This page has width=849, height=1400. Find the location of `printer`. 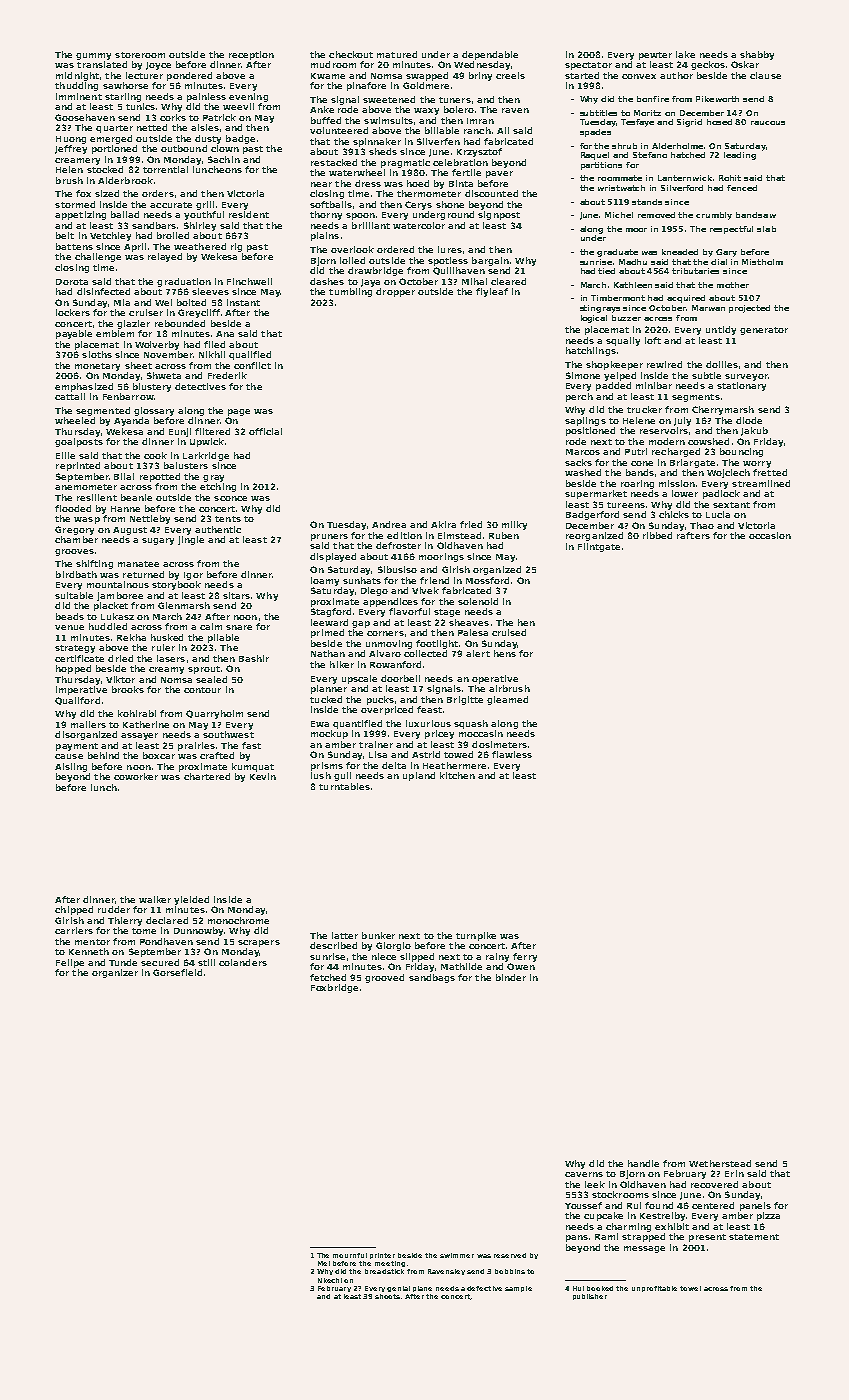

printer is located at coordinates (382, 1256).
